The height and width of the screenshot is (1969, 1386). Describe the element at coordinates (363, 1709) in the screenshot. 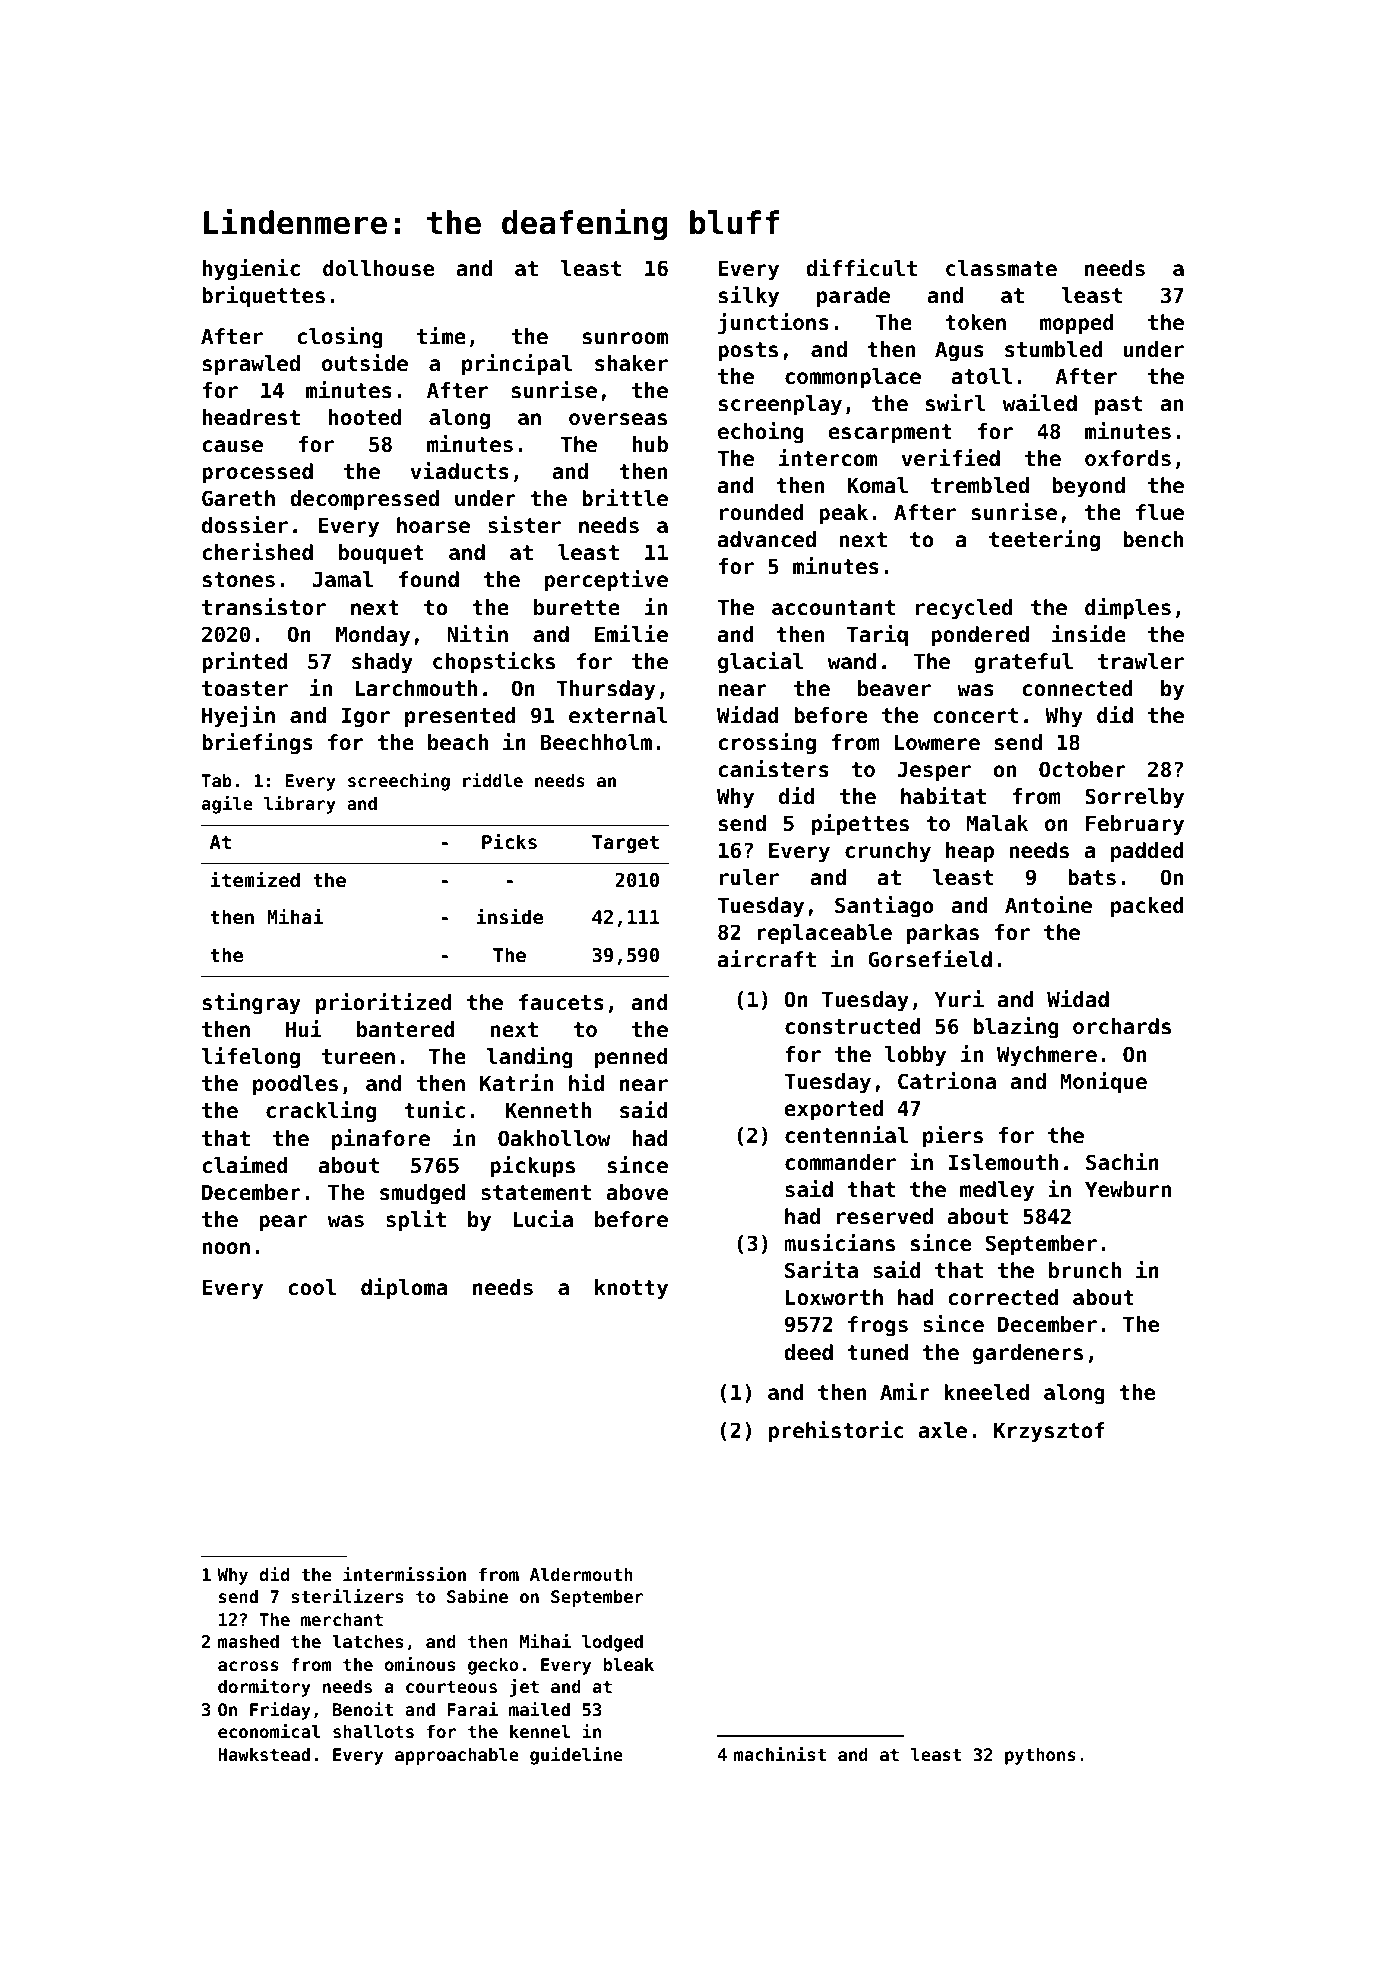

I see `Benoit` at that location.
